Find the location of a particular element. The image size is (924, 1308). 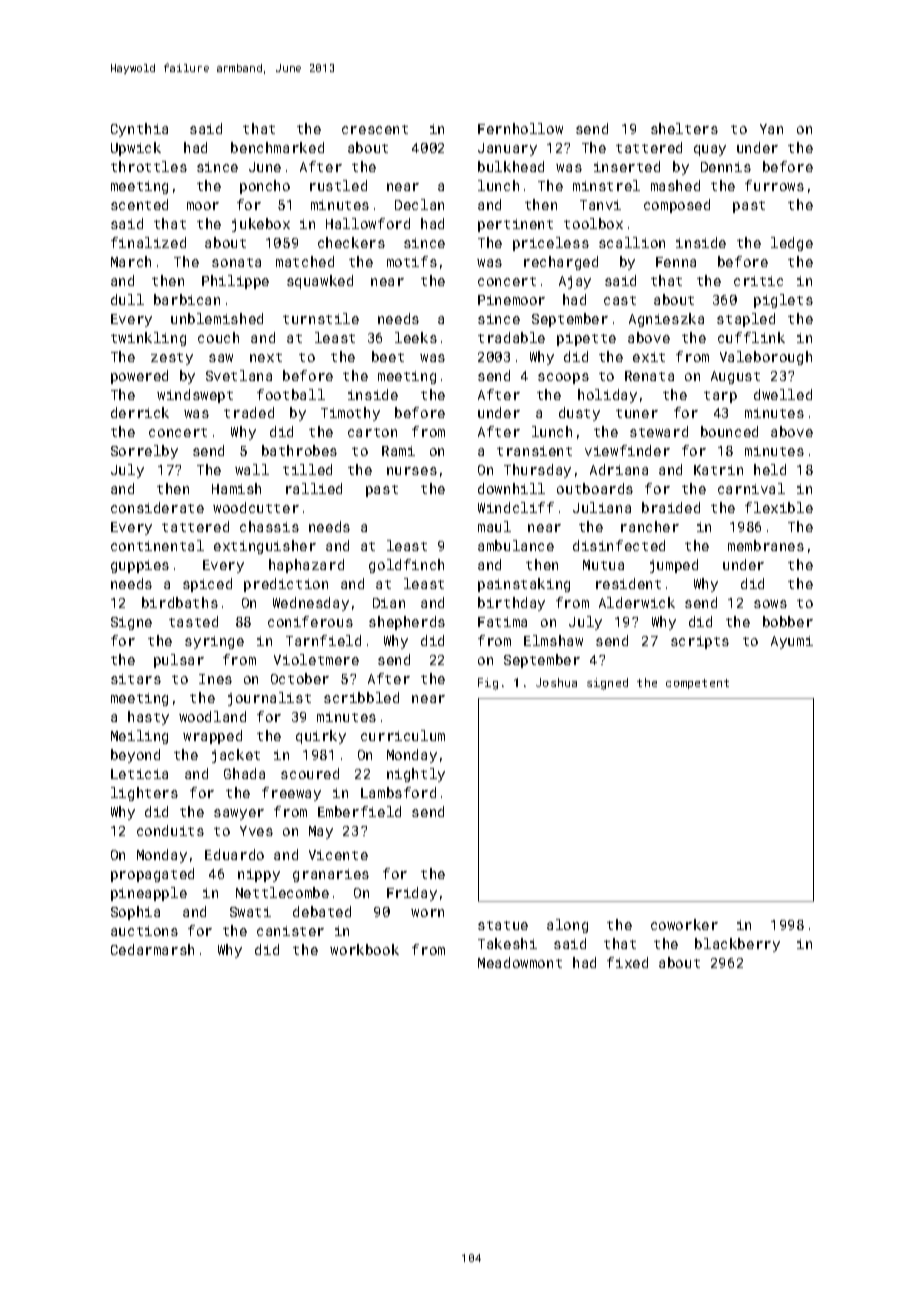

transient is located at coordinates (534, 451).
